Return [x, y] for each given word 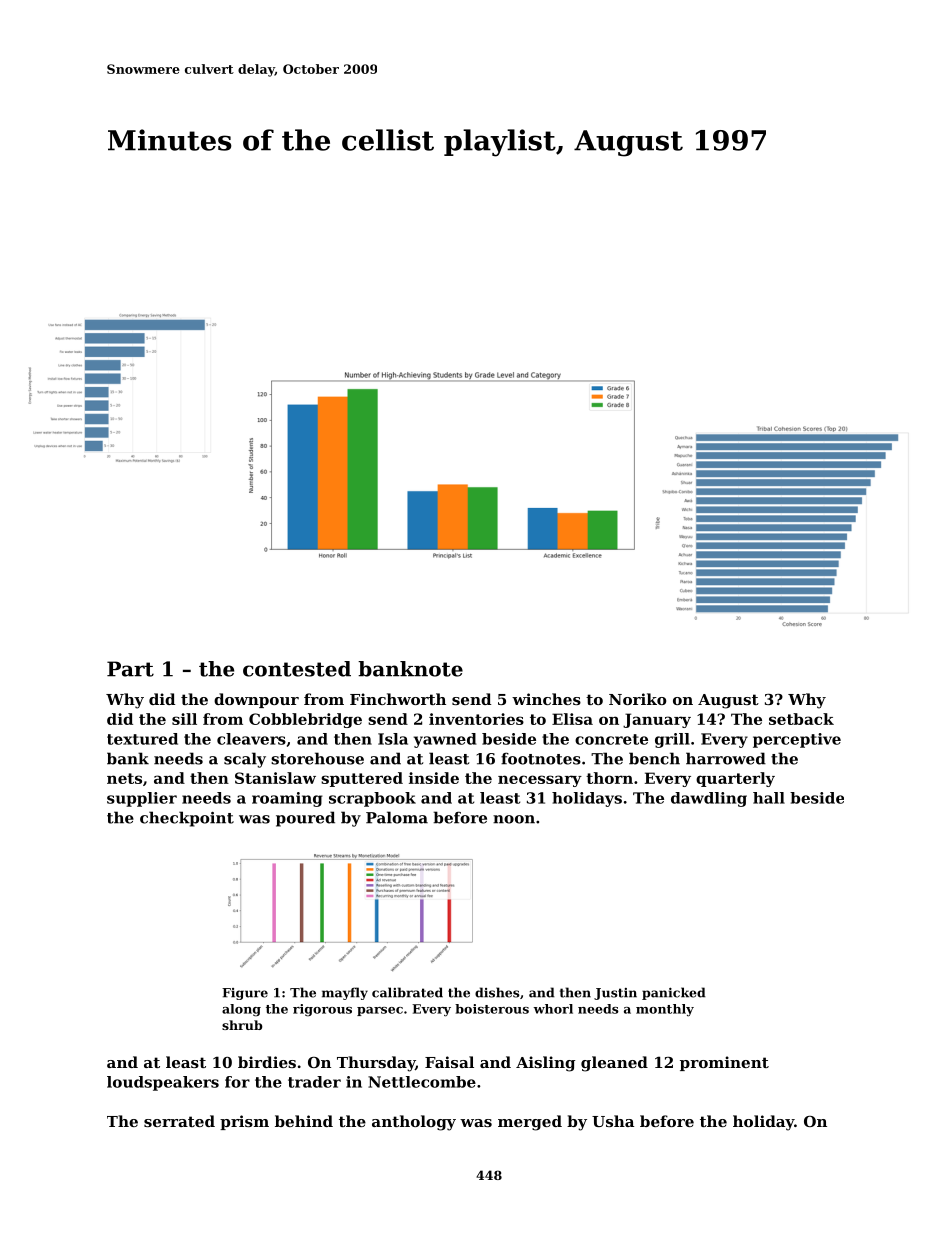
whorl [553, 1009]
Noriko [637, 699]
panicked [674, 993]
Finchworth [398, 699]
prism [244, 1122]
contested [297, 669]
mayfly [345, 993]
